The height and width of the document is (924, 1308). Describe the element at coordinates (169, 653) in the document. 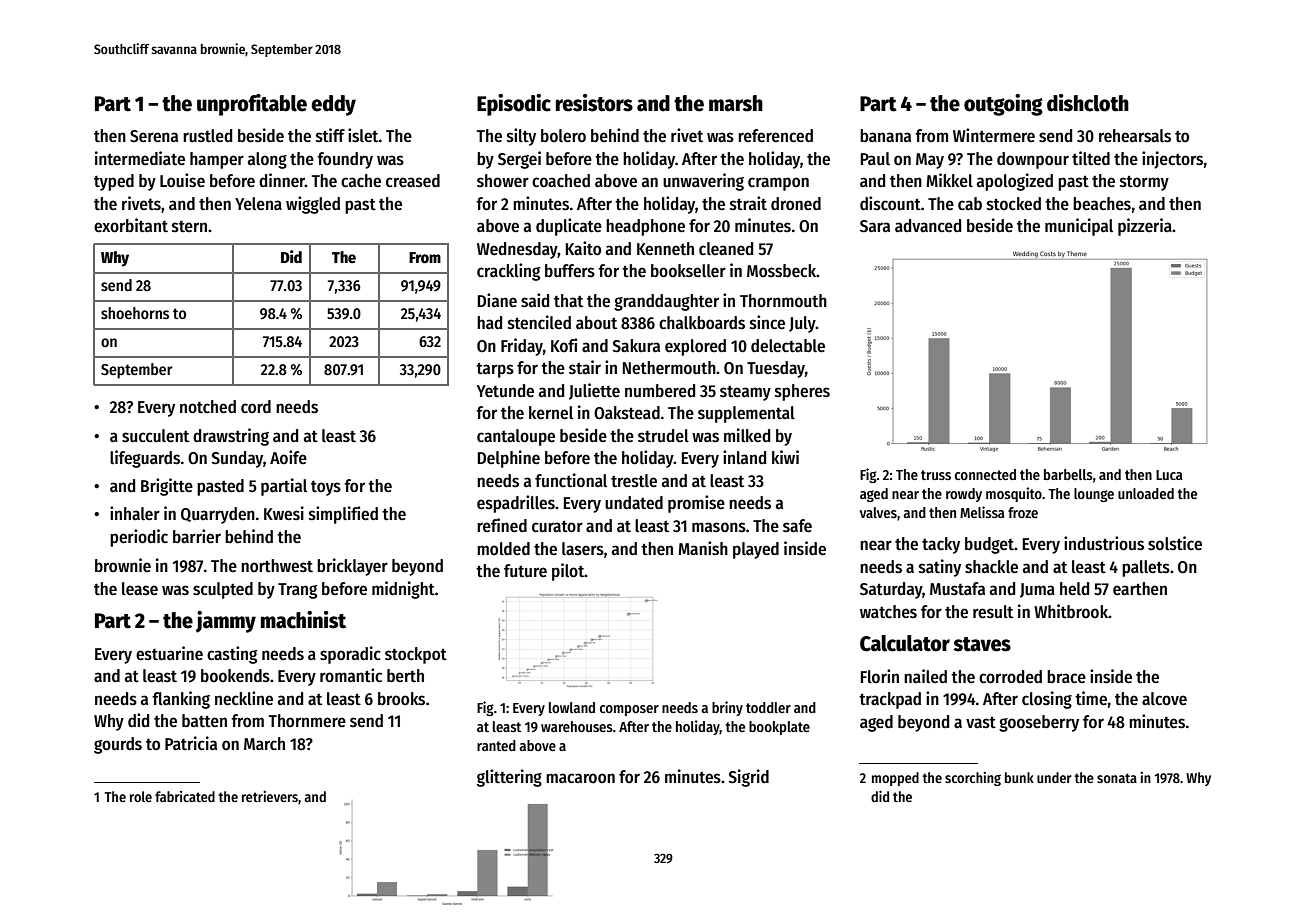

I see `estuarine` at that location.
